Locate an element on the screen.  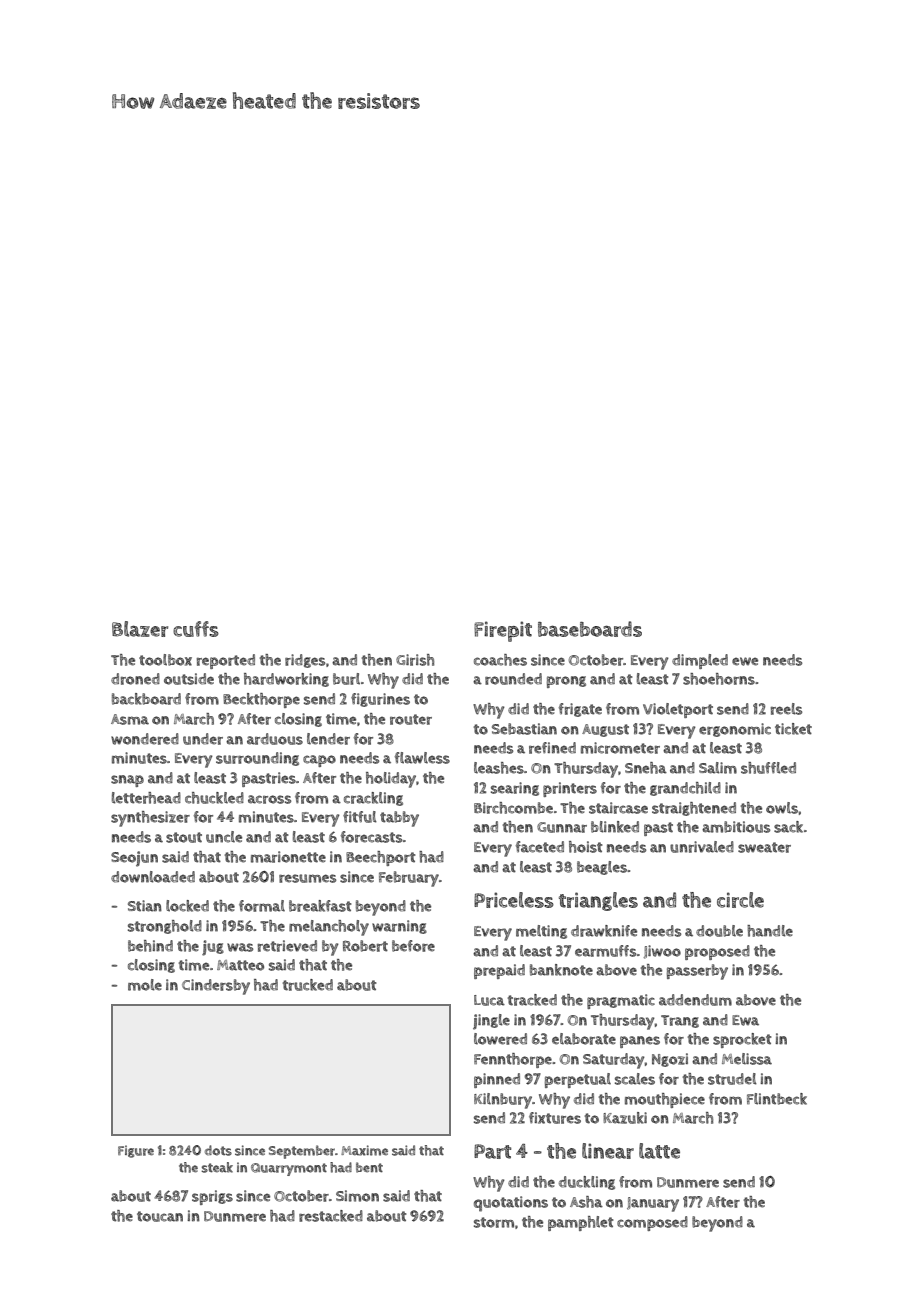
banknote is located at coordinates (561, 970).
